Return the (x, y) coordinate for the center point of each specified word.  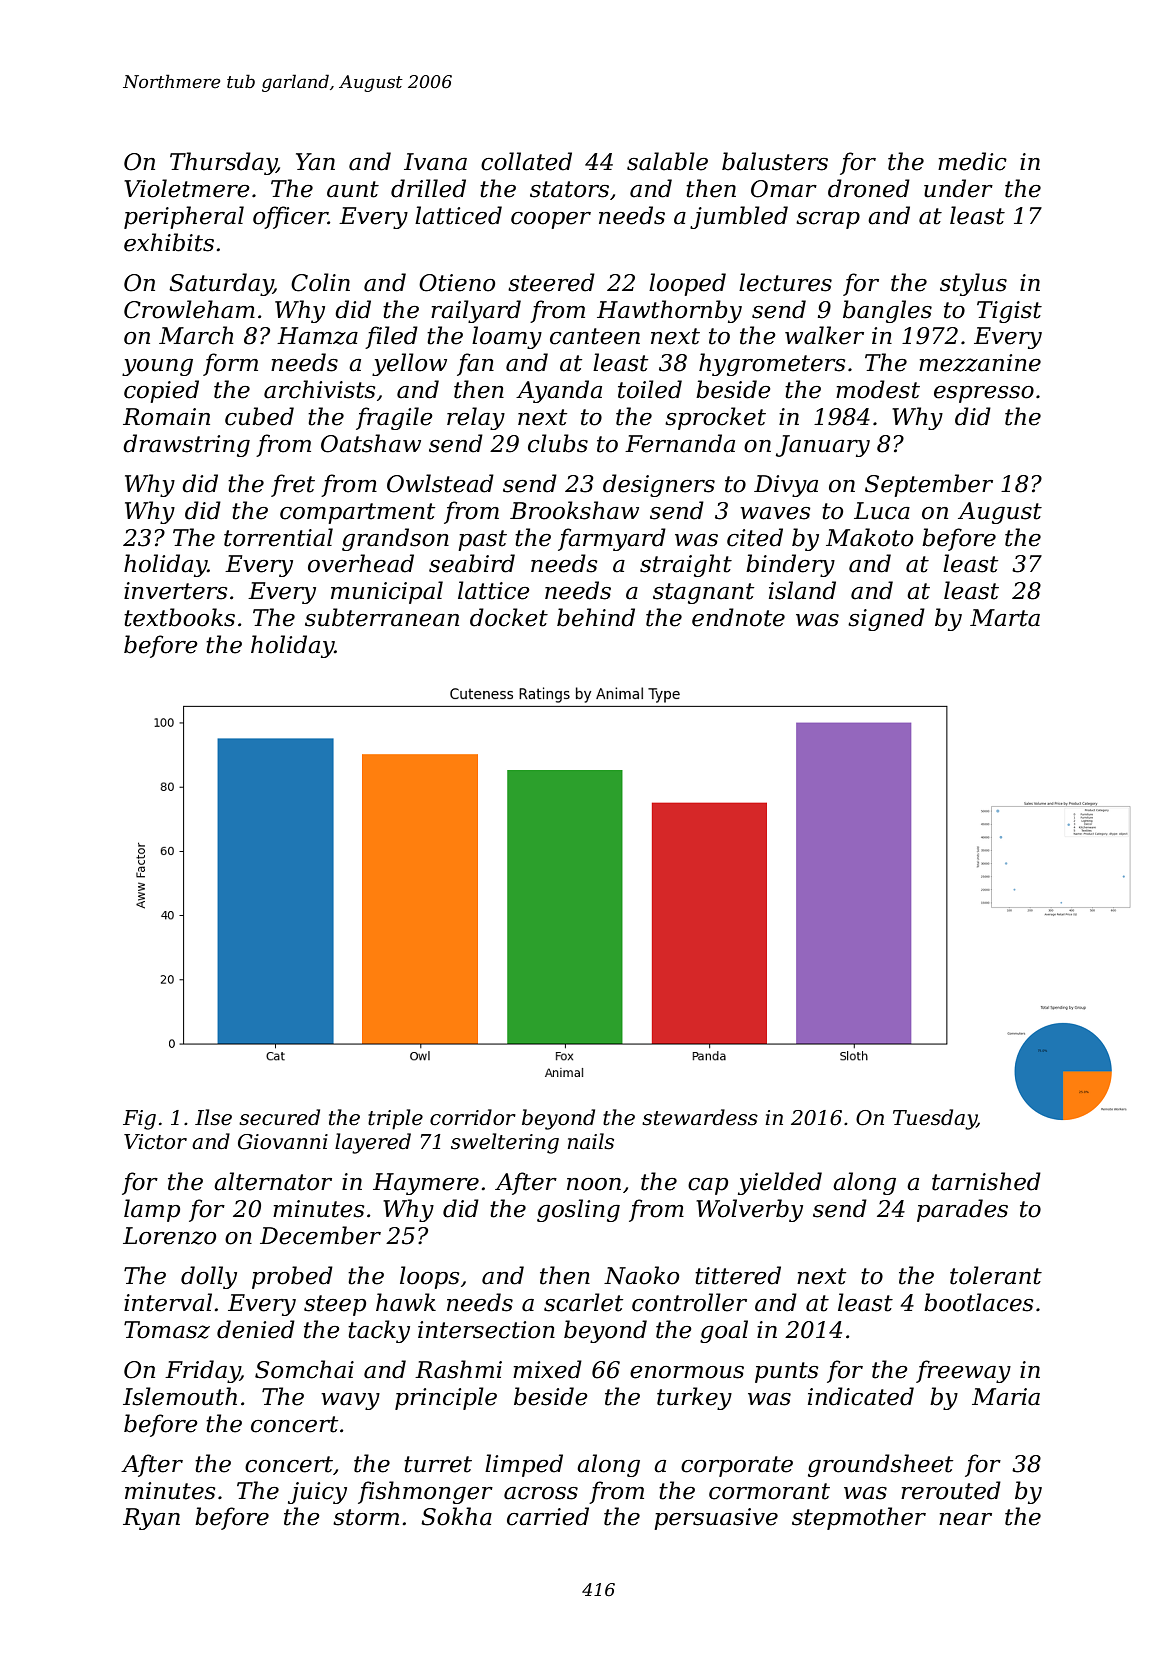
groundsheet (880, 1465)
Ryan (151, 1519)
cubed (259, 416)
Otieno (457, 283)
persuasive (716, 1519)
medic (972, 161)
